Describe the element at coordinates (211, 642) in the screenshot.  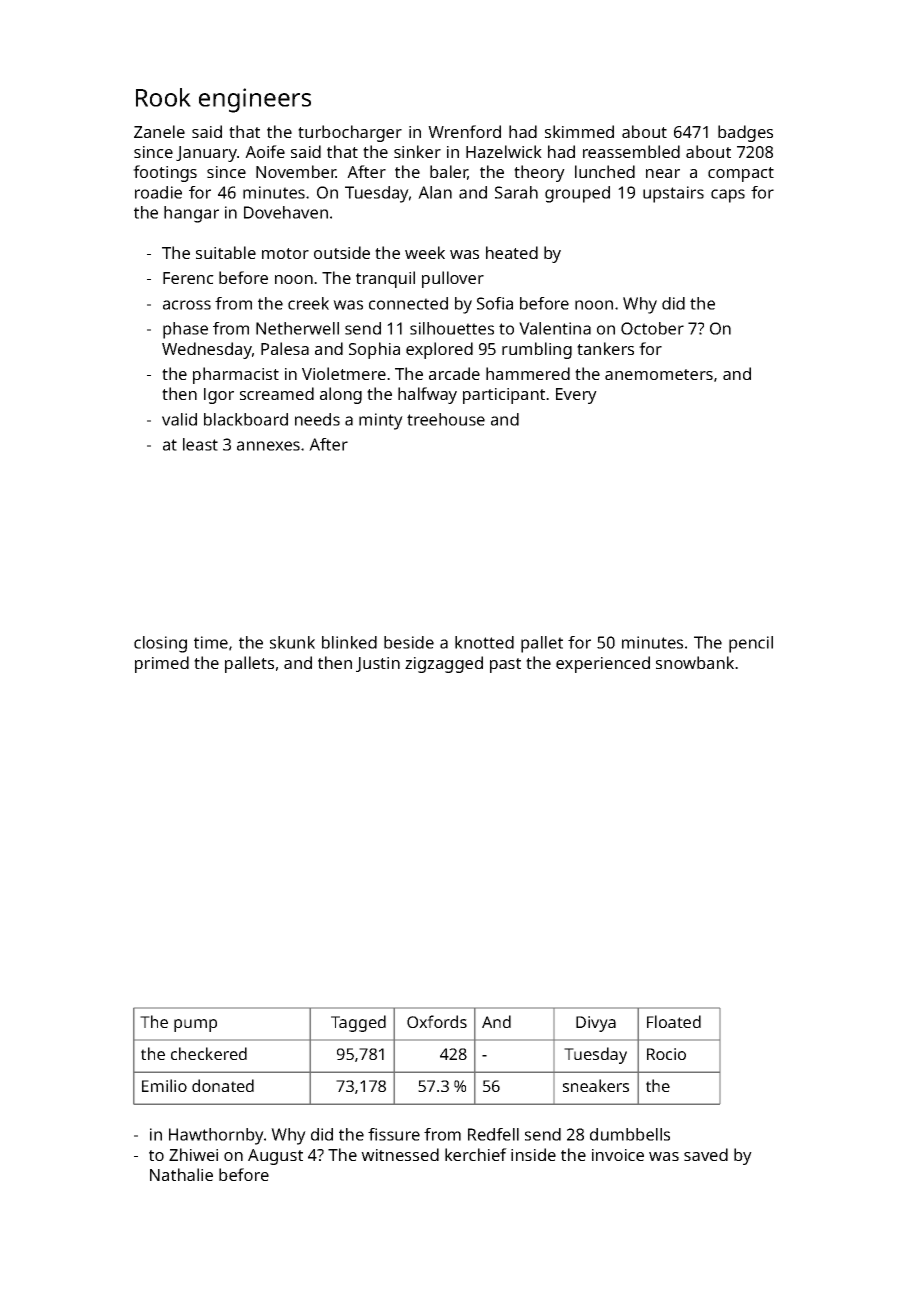
I see `time` at that location.
